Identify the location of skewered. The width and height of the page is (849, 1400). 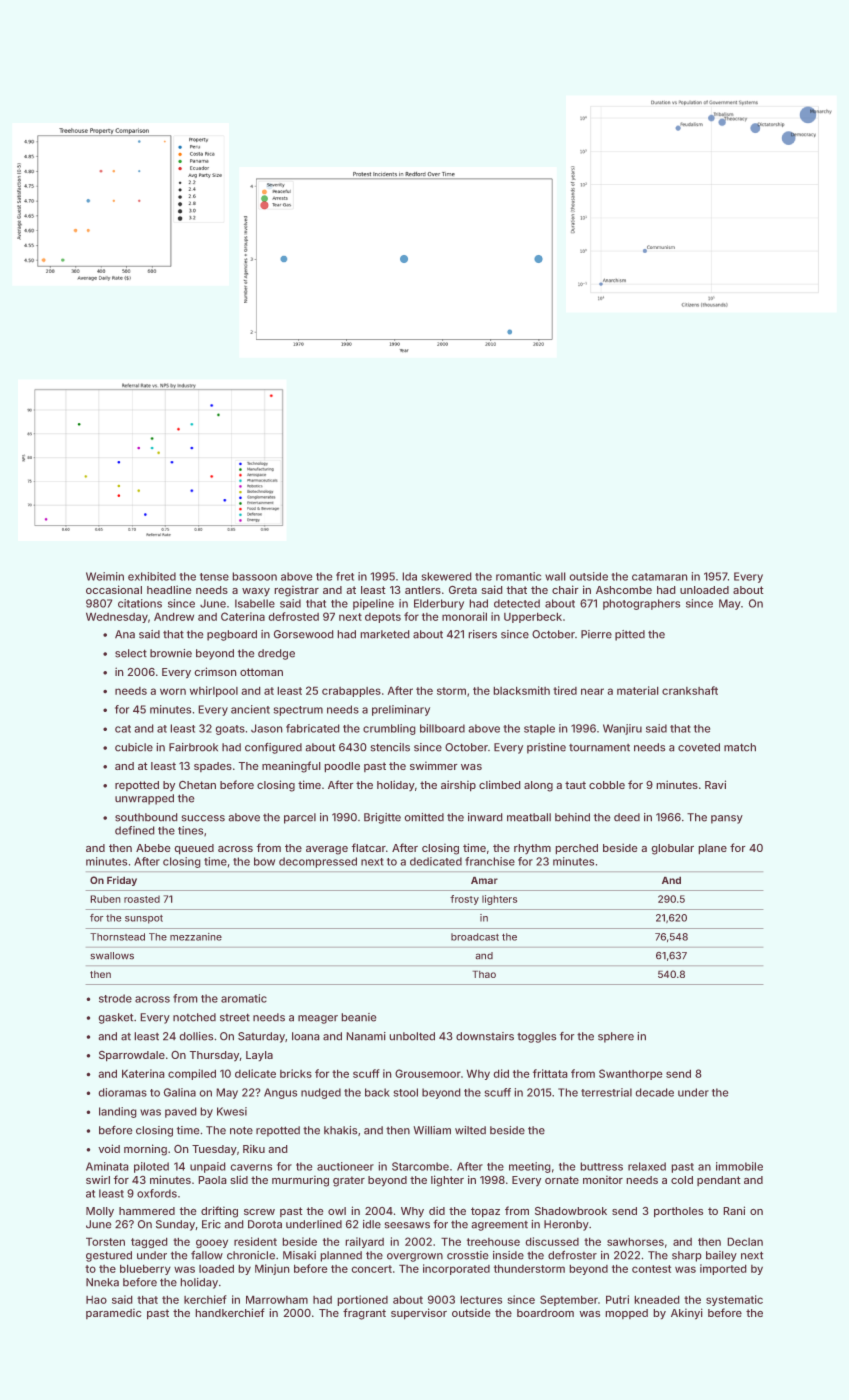
(446, 576).
